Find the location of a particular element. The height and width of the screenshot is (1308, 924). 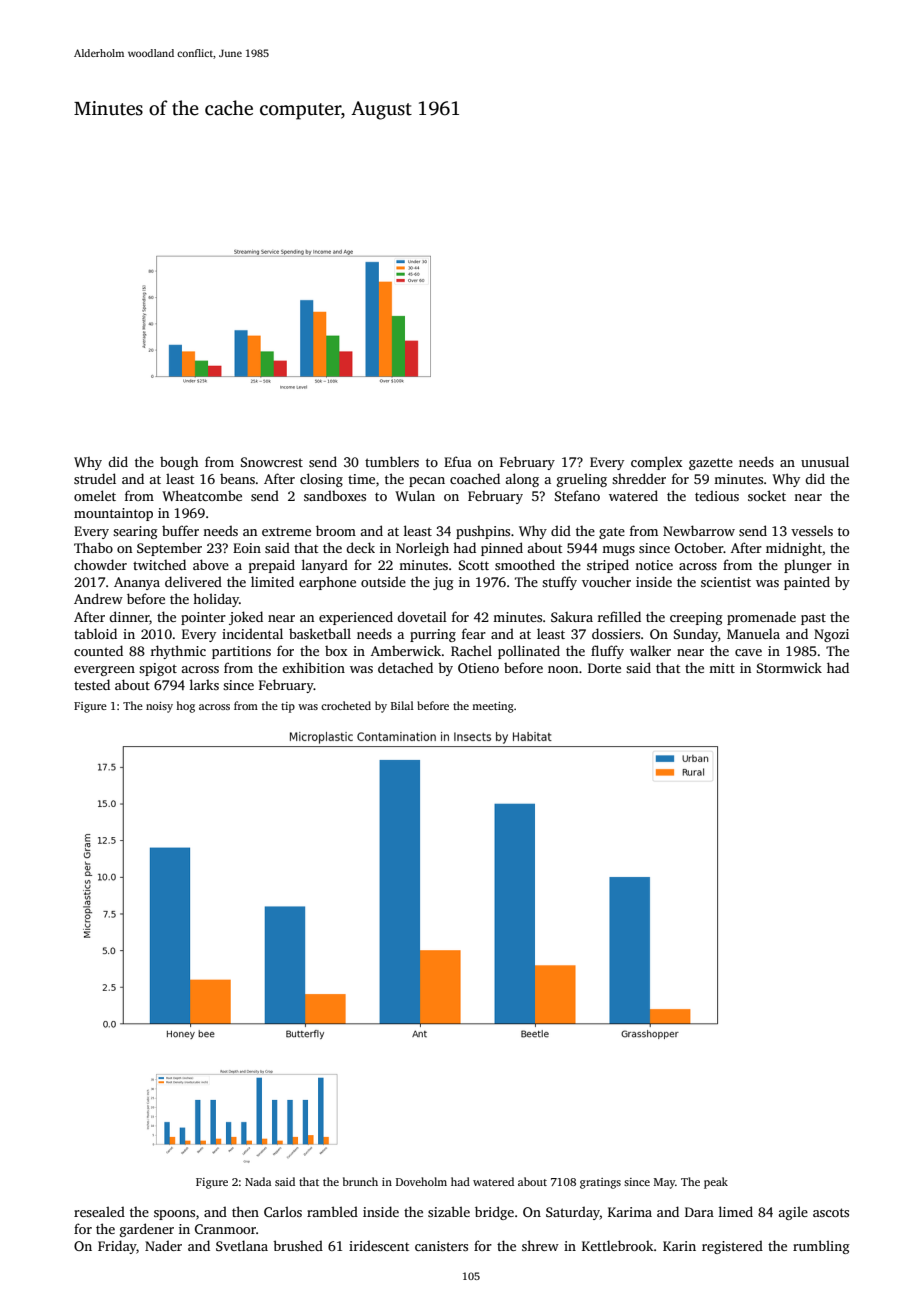

Dorte is located at coordinates (604, 668).
